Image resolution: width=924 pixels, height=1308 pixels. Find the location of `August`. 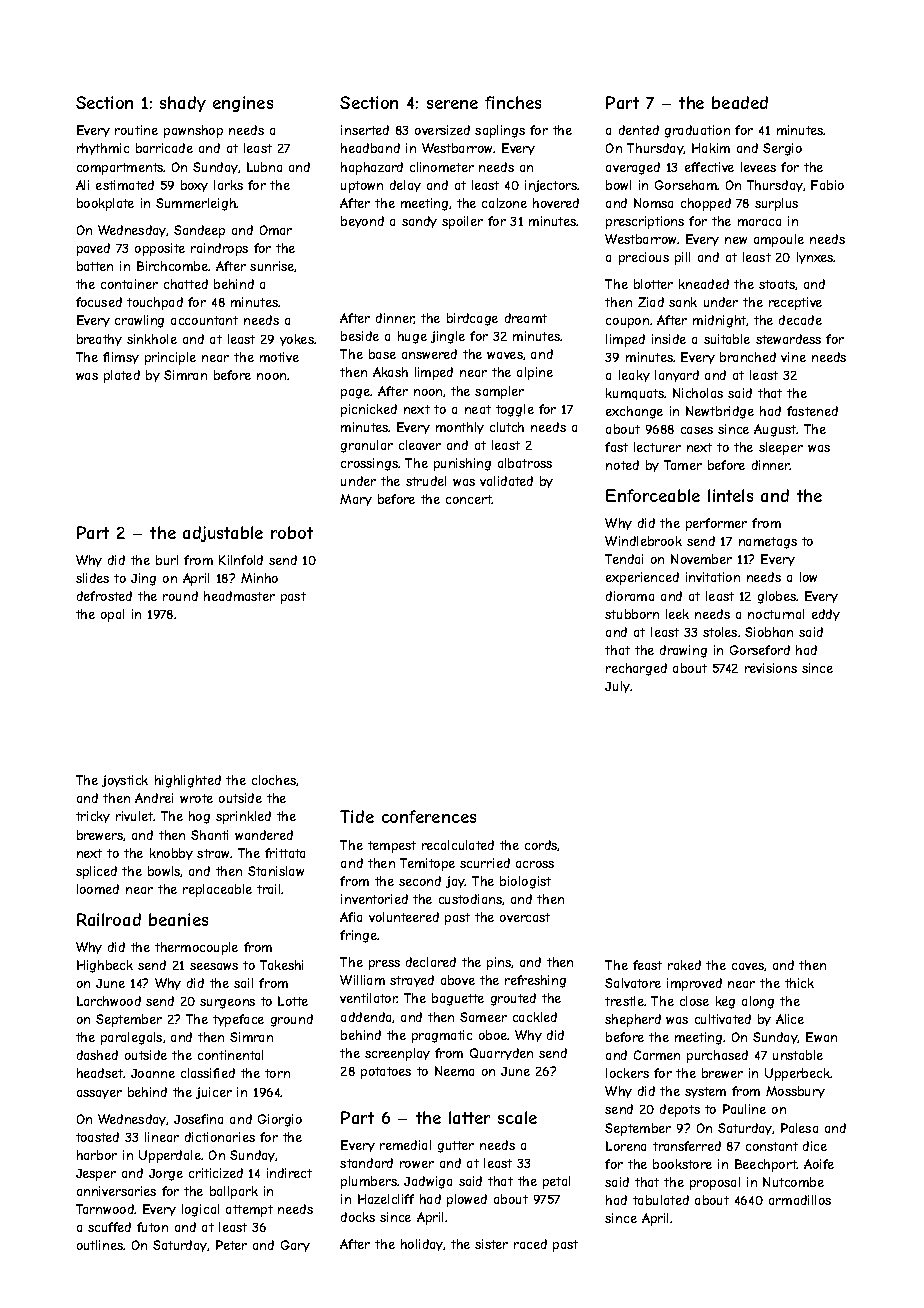

August is located at coordinates (775, 430).
